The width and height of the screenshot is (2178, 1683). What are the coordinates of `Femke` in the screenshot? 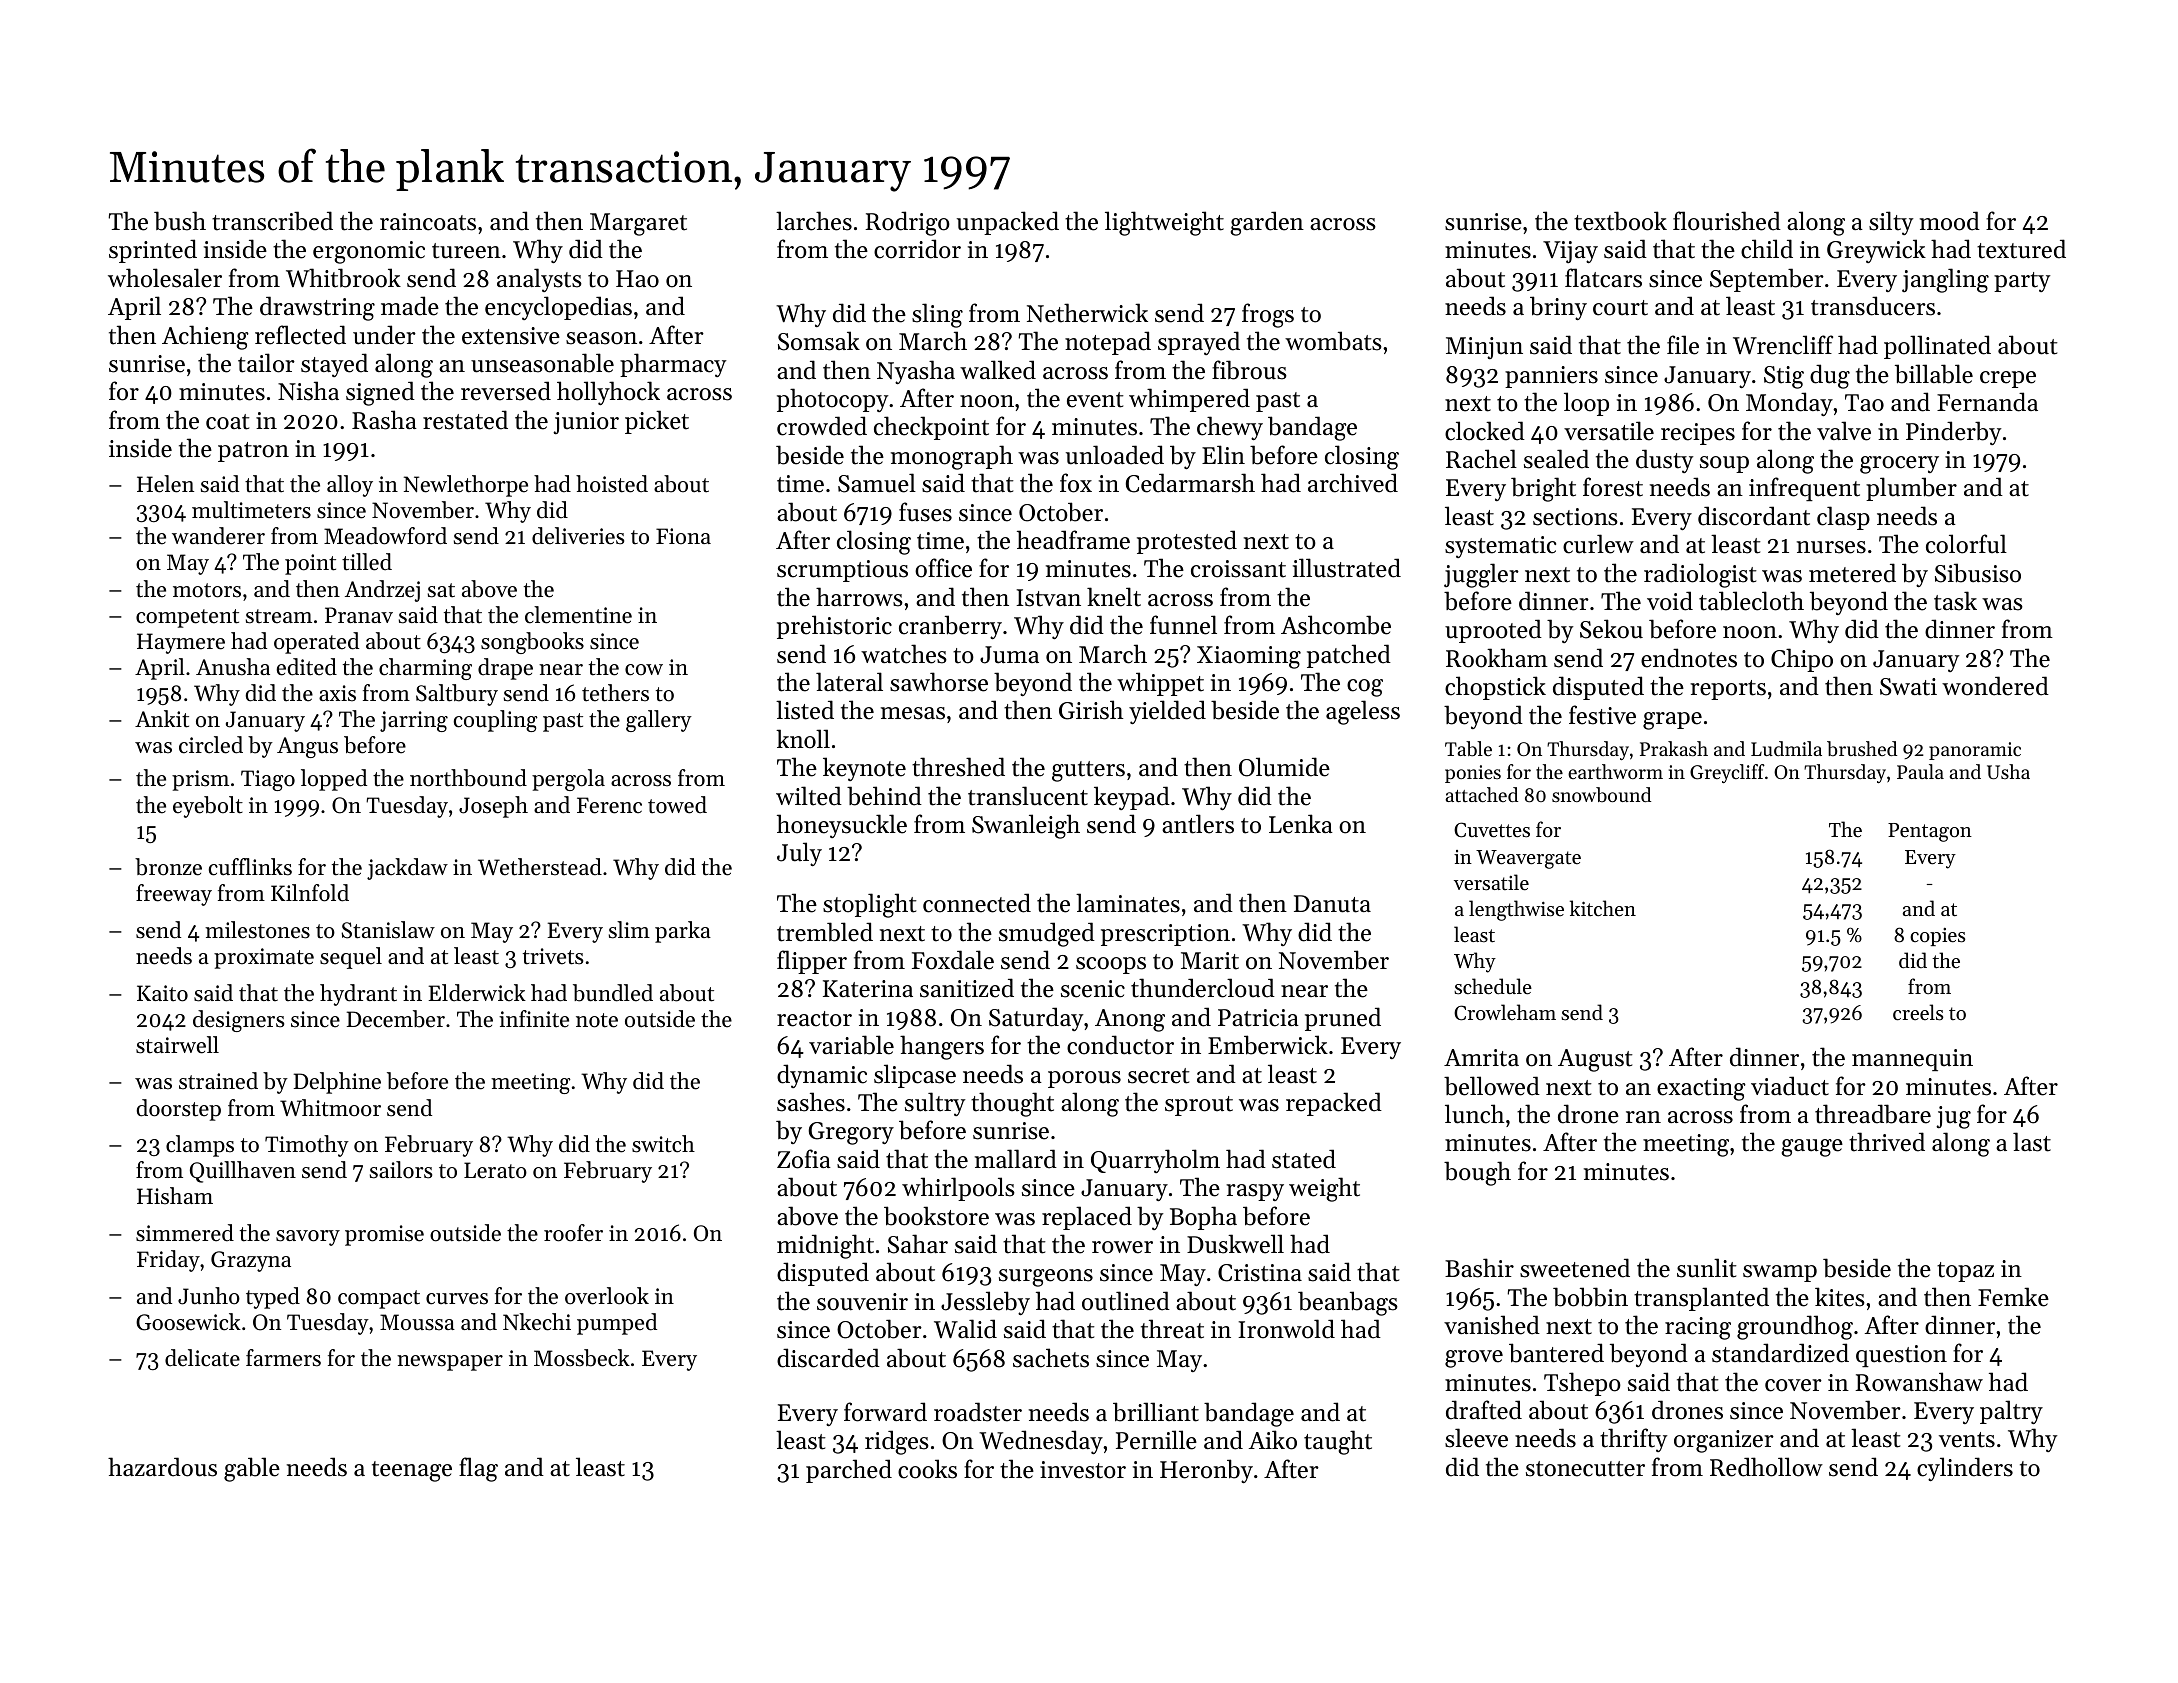 It's located at (2013, 1297).
